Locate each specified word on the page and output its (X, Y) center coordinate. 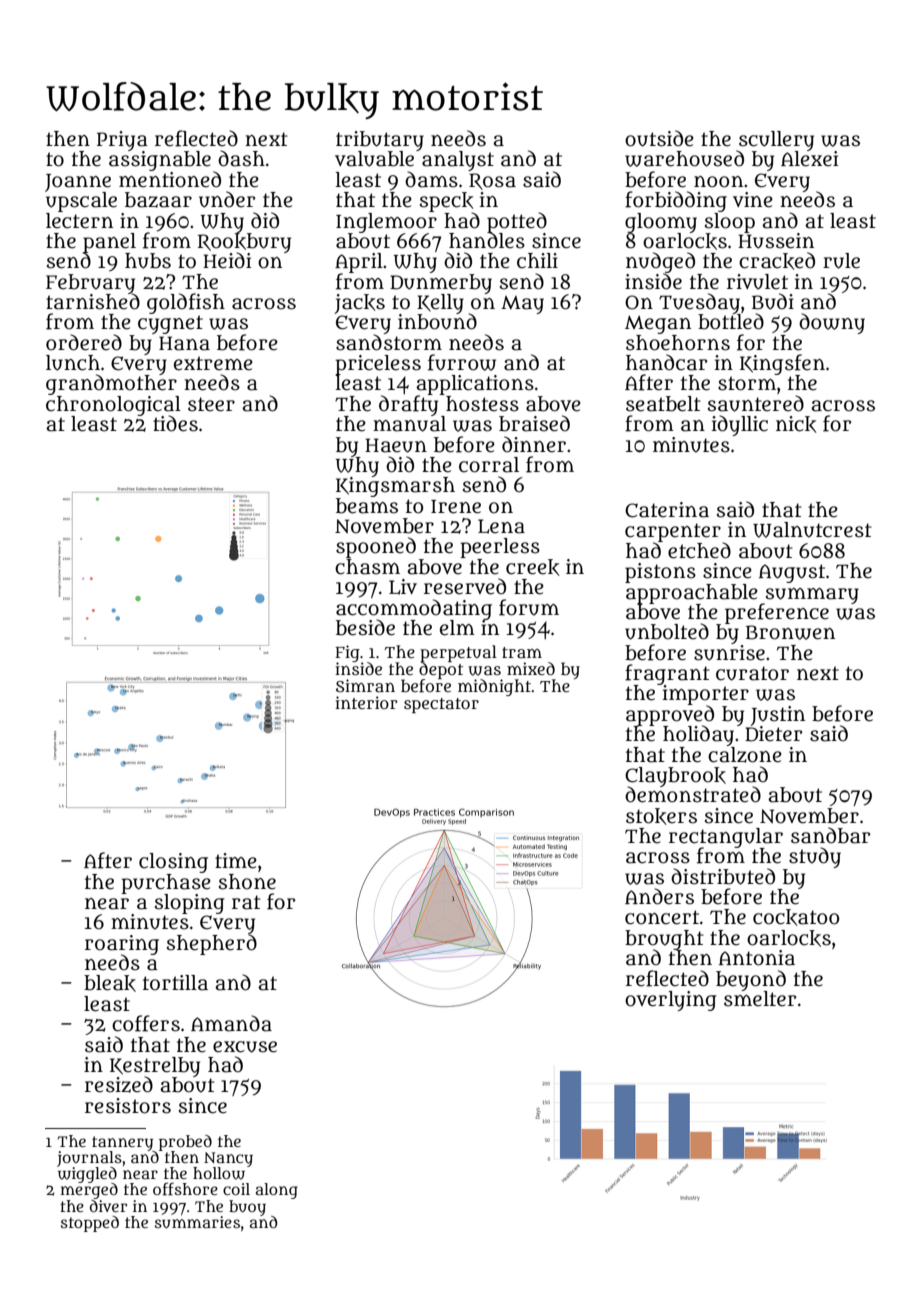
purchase (166, 883)
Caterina (667, 510)
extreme (213, 363)
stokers (661, 816)
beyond (751, 980)
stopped (90, 1224)
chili (537, 261)
